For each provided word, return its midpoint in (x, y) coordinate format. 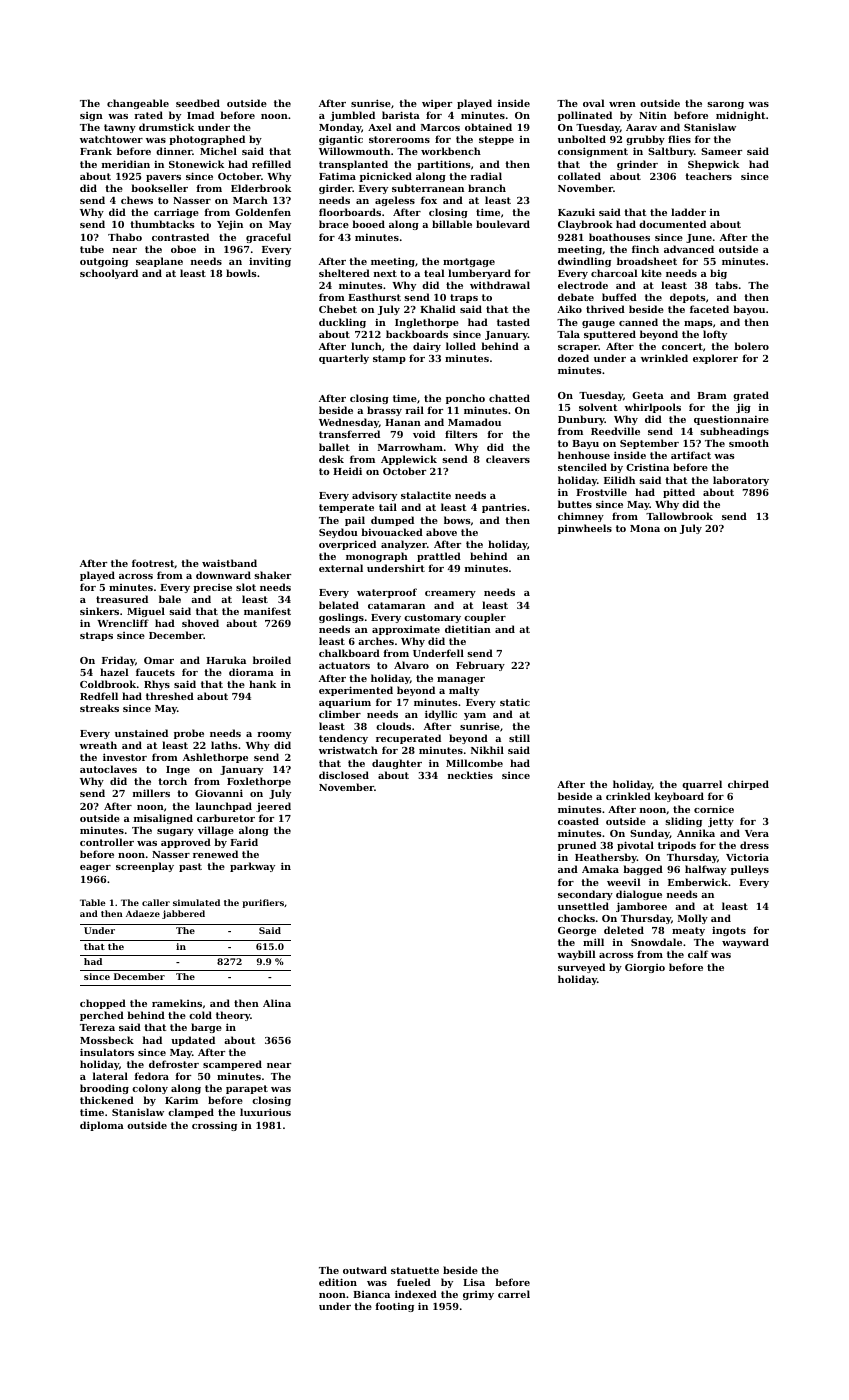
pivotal (635, 846)
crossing (214, 1126)
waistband (229, 563)
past (190, 867)
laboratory (741, 481)
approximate (406, 630)
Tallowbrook (679, 516)
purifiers (263, 903)
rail (414, 410)
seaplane (159, 262)
